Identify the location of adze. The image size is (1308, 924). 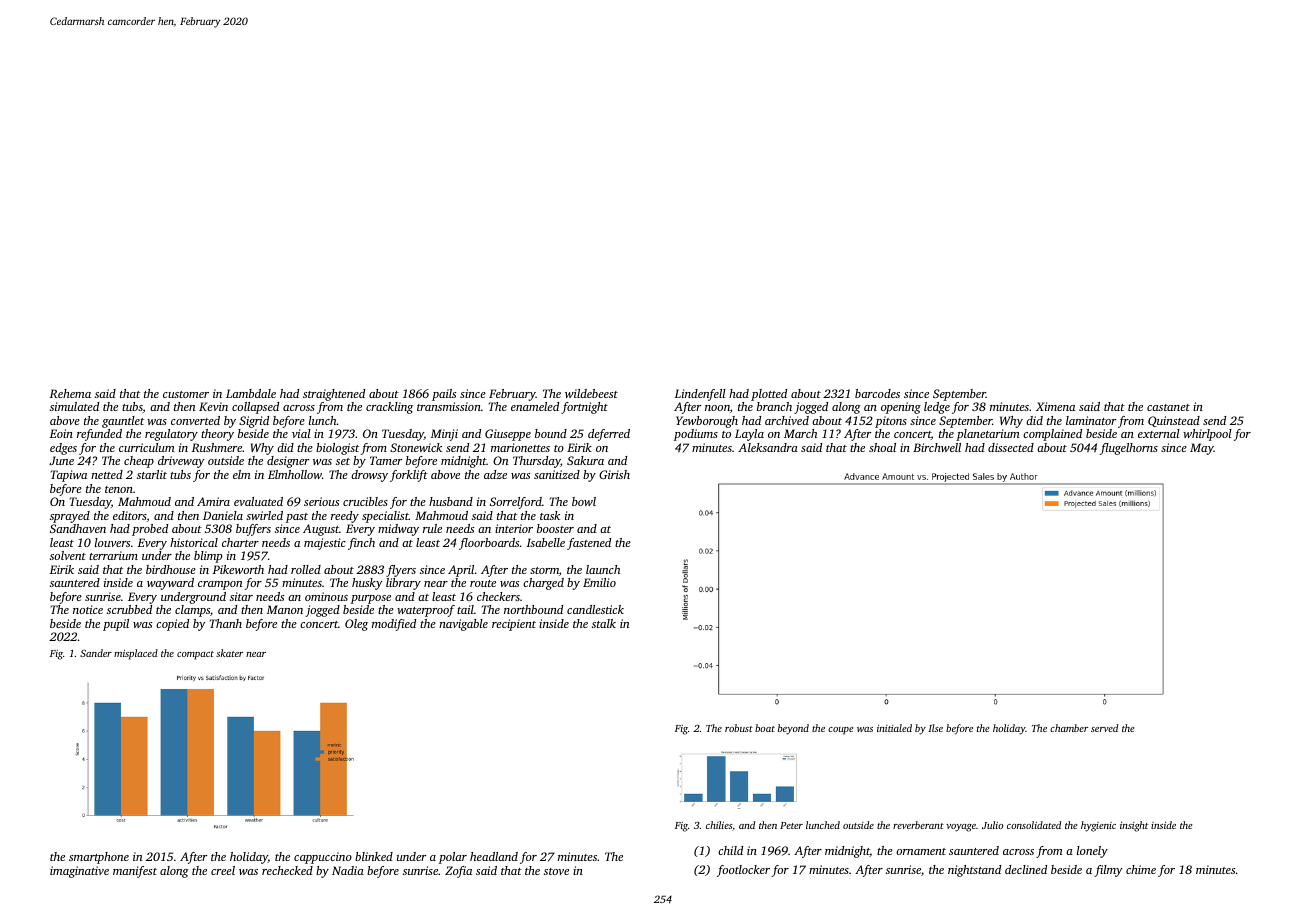
(495, 474).
